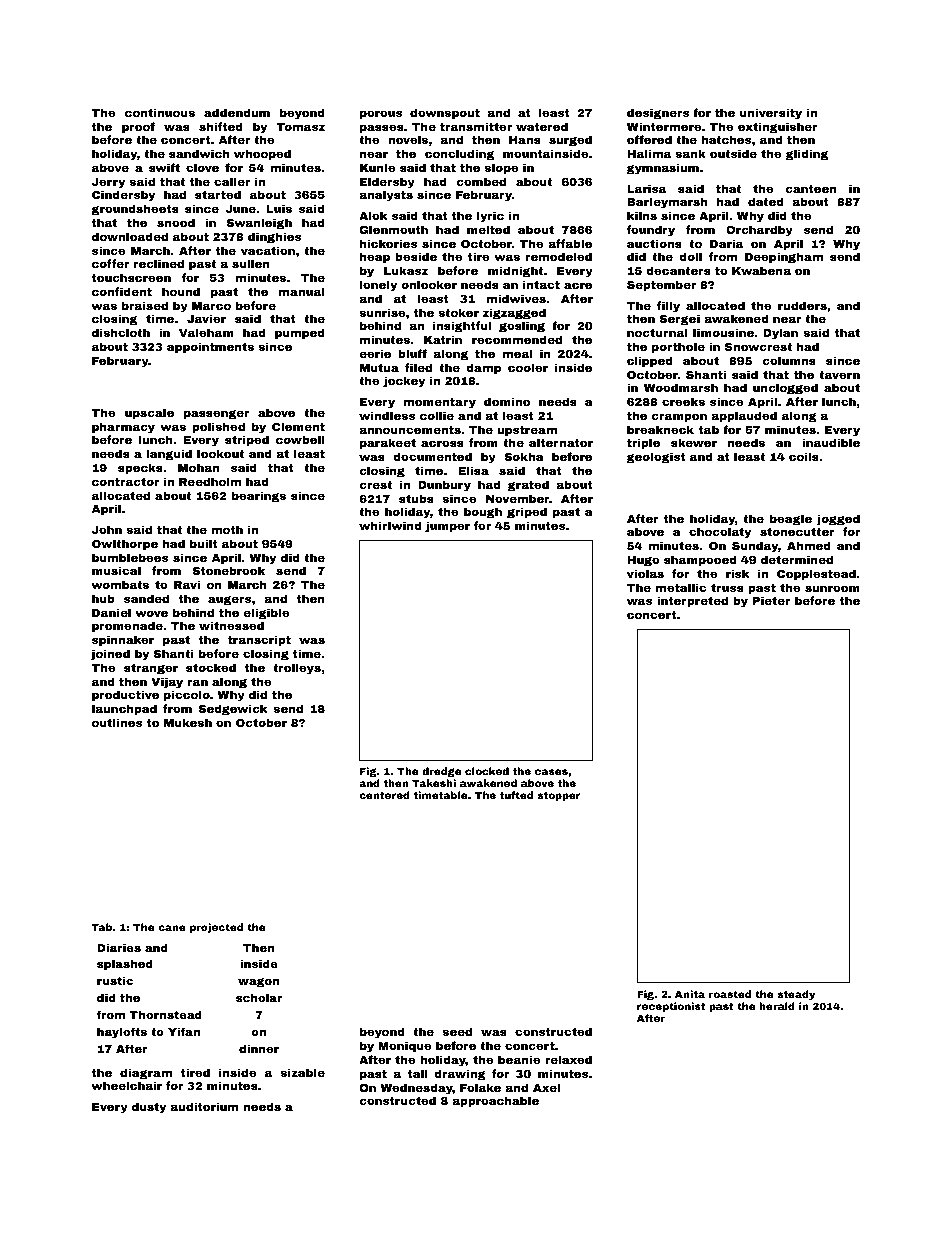 The width and height of the document is (952, 1233). What do you see at coordinates (559, 796) in the document?
I see `stopper` at bounding box center [559, 796].
